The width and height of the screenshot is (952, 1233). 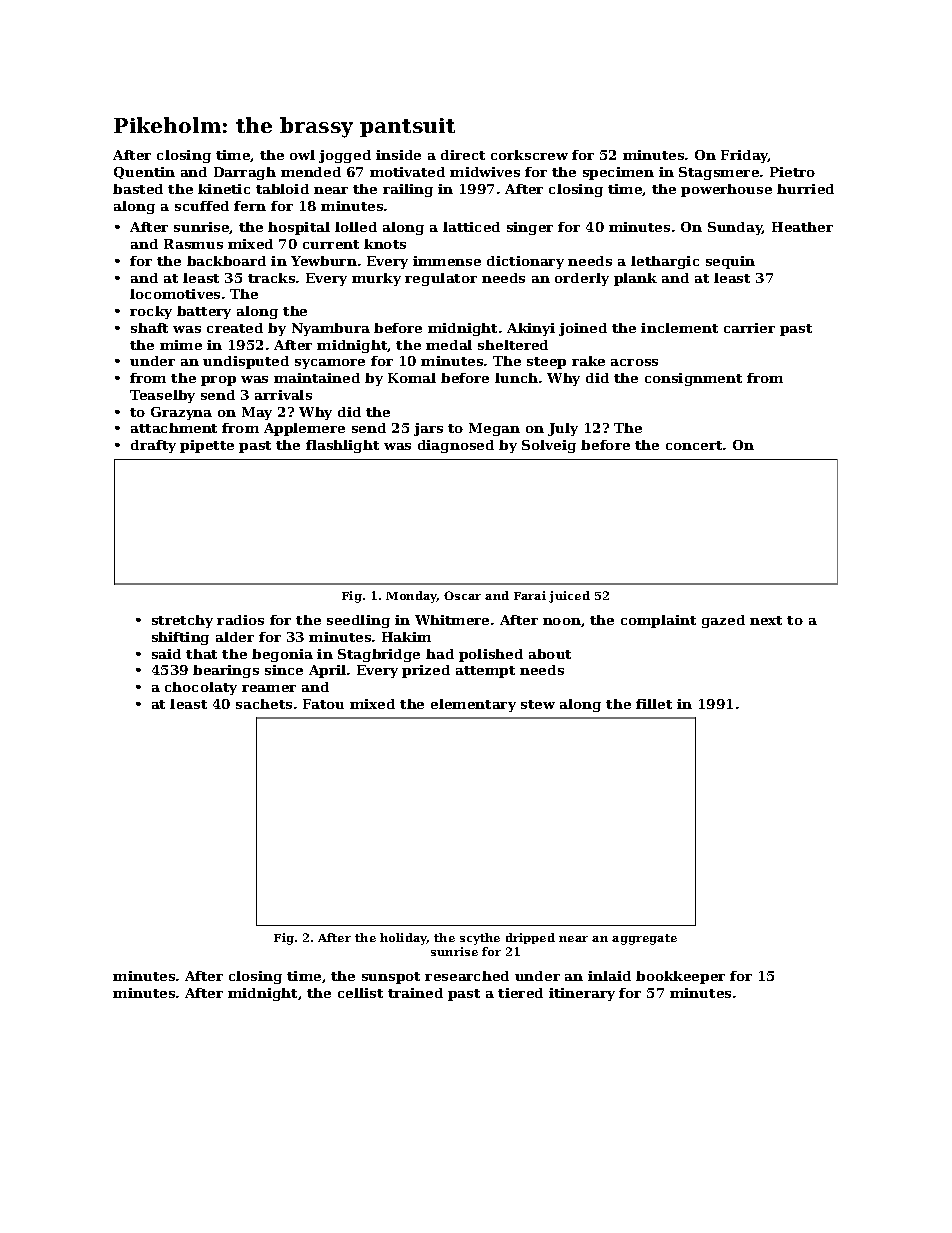 What do you see at coordinates (749, 328) in the screenshot?
I see `carrier` at bounding box center [749, 328].
